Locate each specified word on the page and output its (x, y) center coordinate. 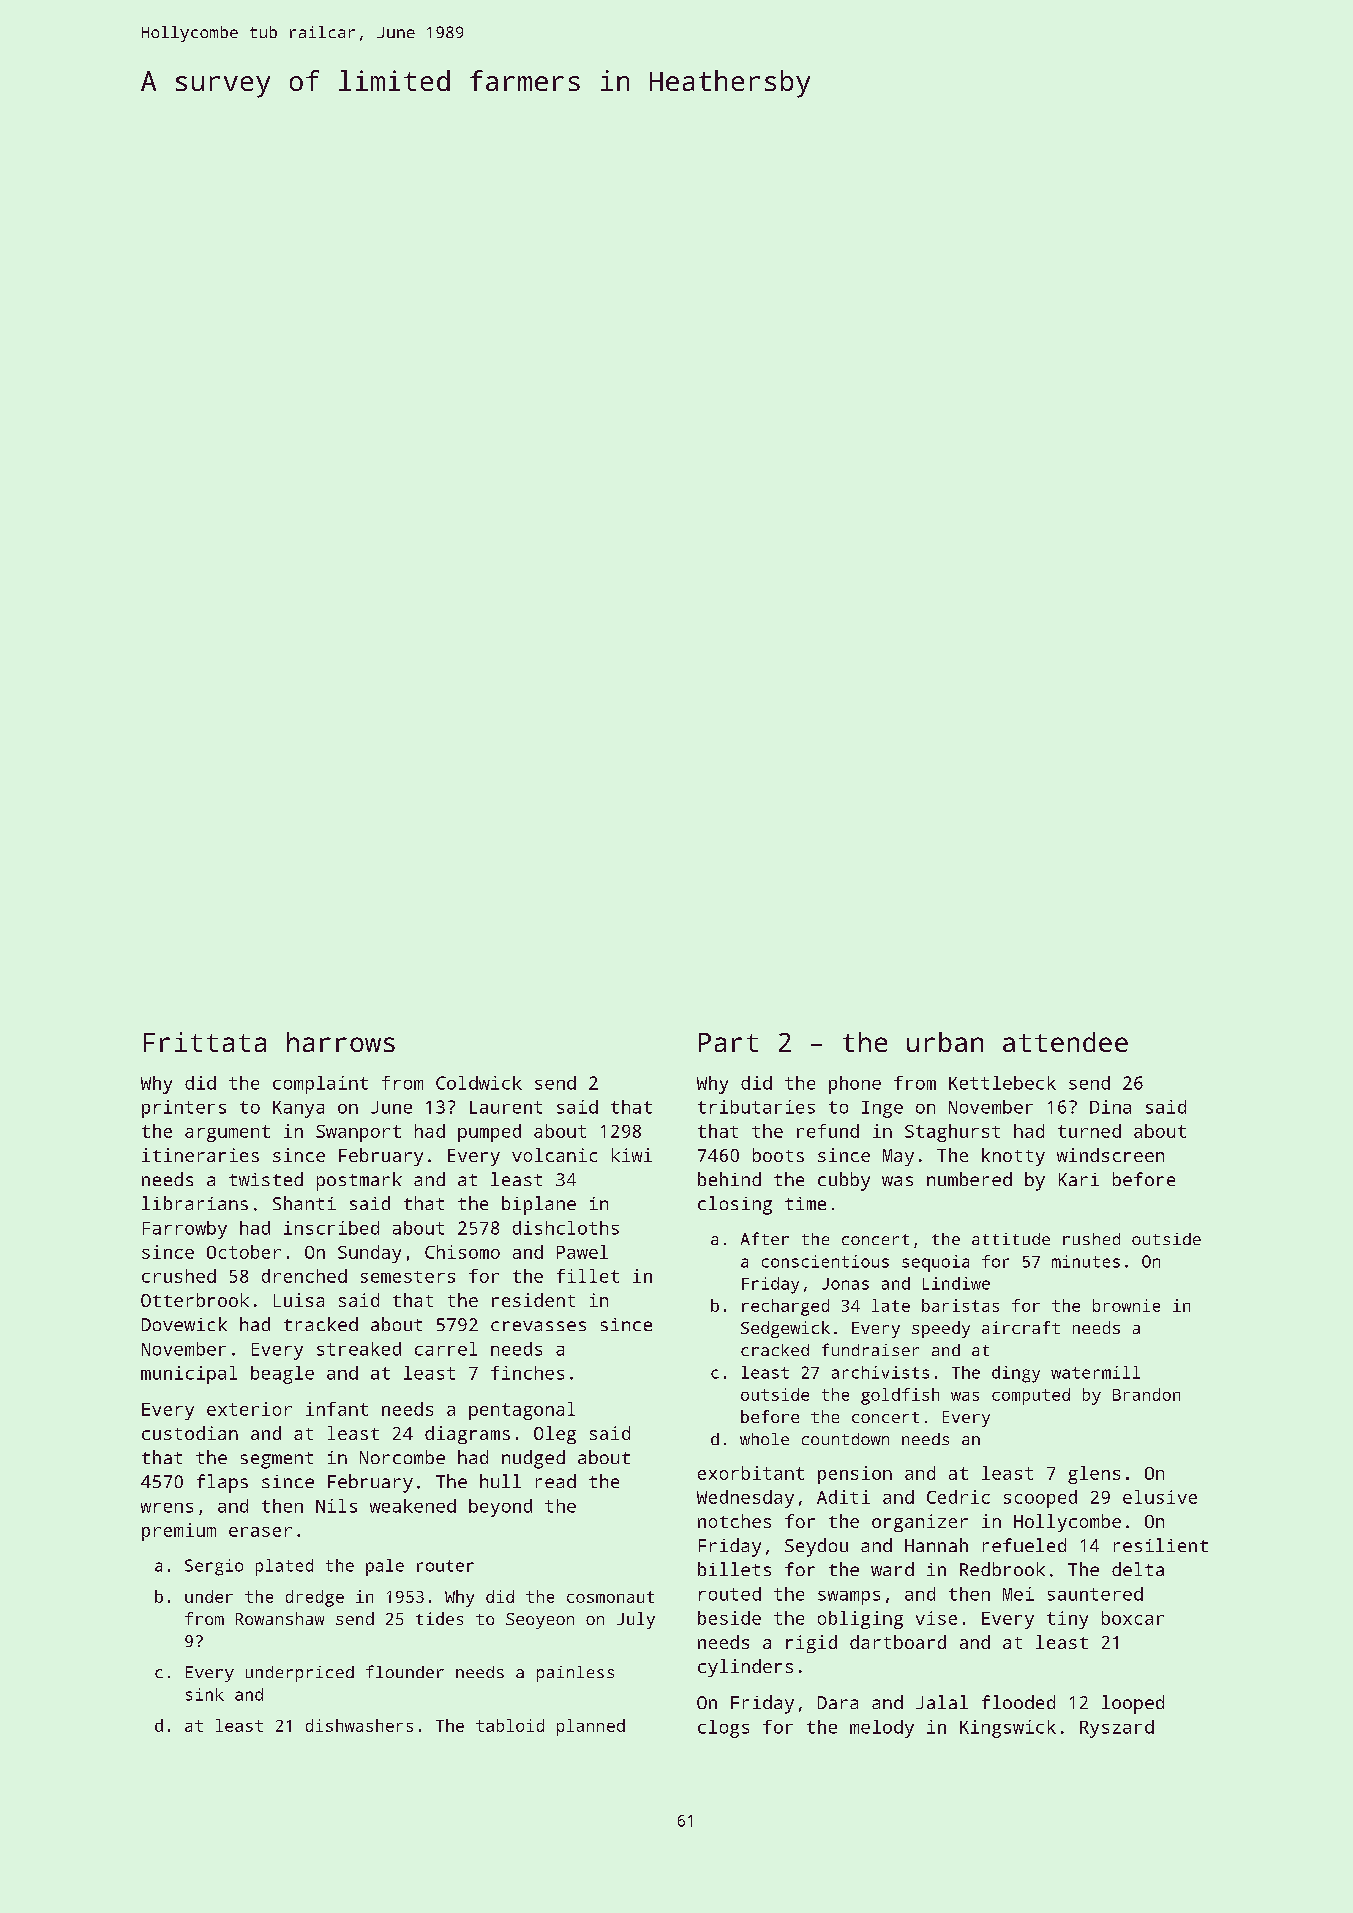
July (636, 1620)
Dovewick (184, 1324)
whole (764, 1439)
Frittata (205, 1042)
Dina (1110, 1107)
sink (205, 1694)
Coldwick (479, 1083)
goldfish (900, 1396)
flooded (1018, 1702)
